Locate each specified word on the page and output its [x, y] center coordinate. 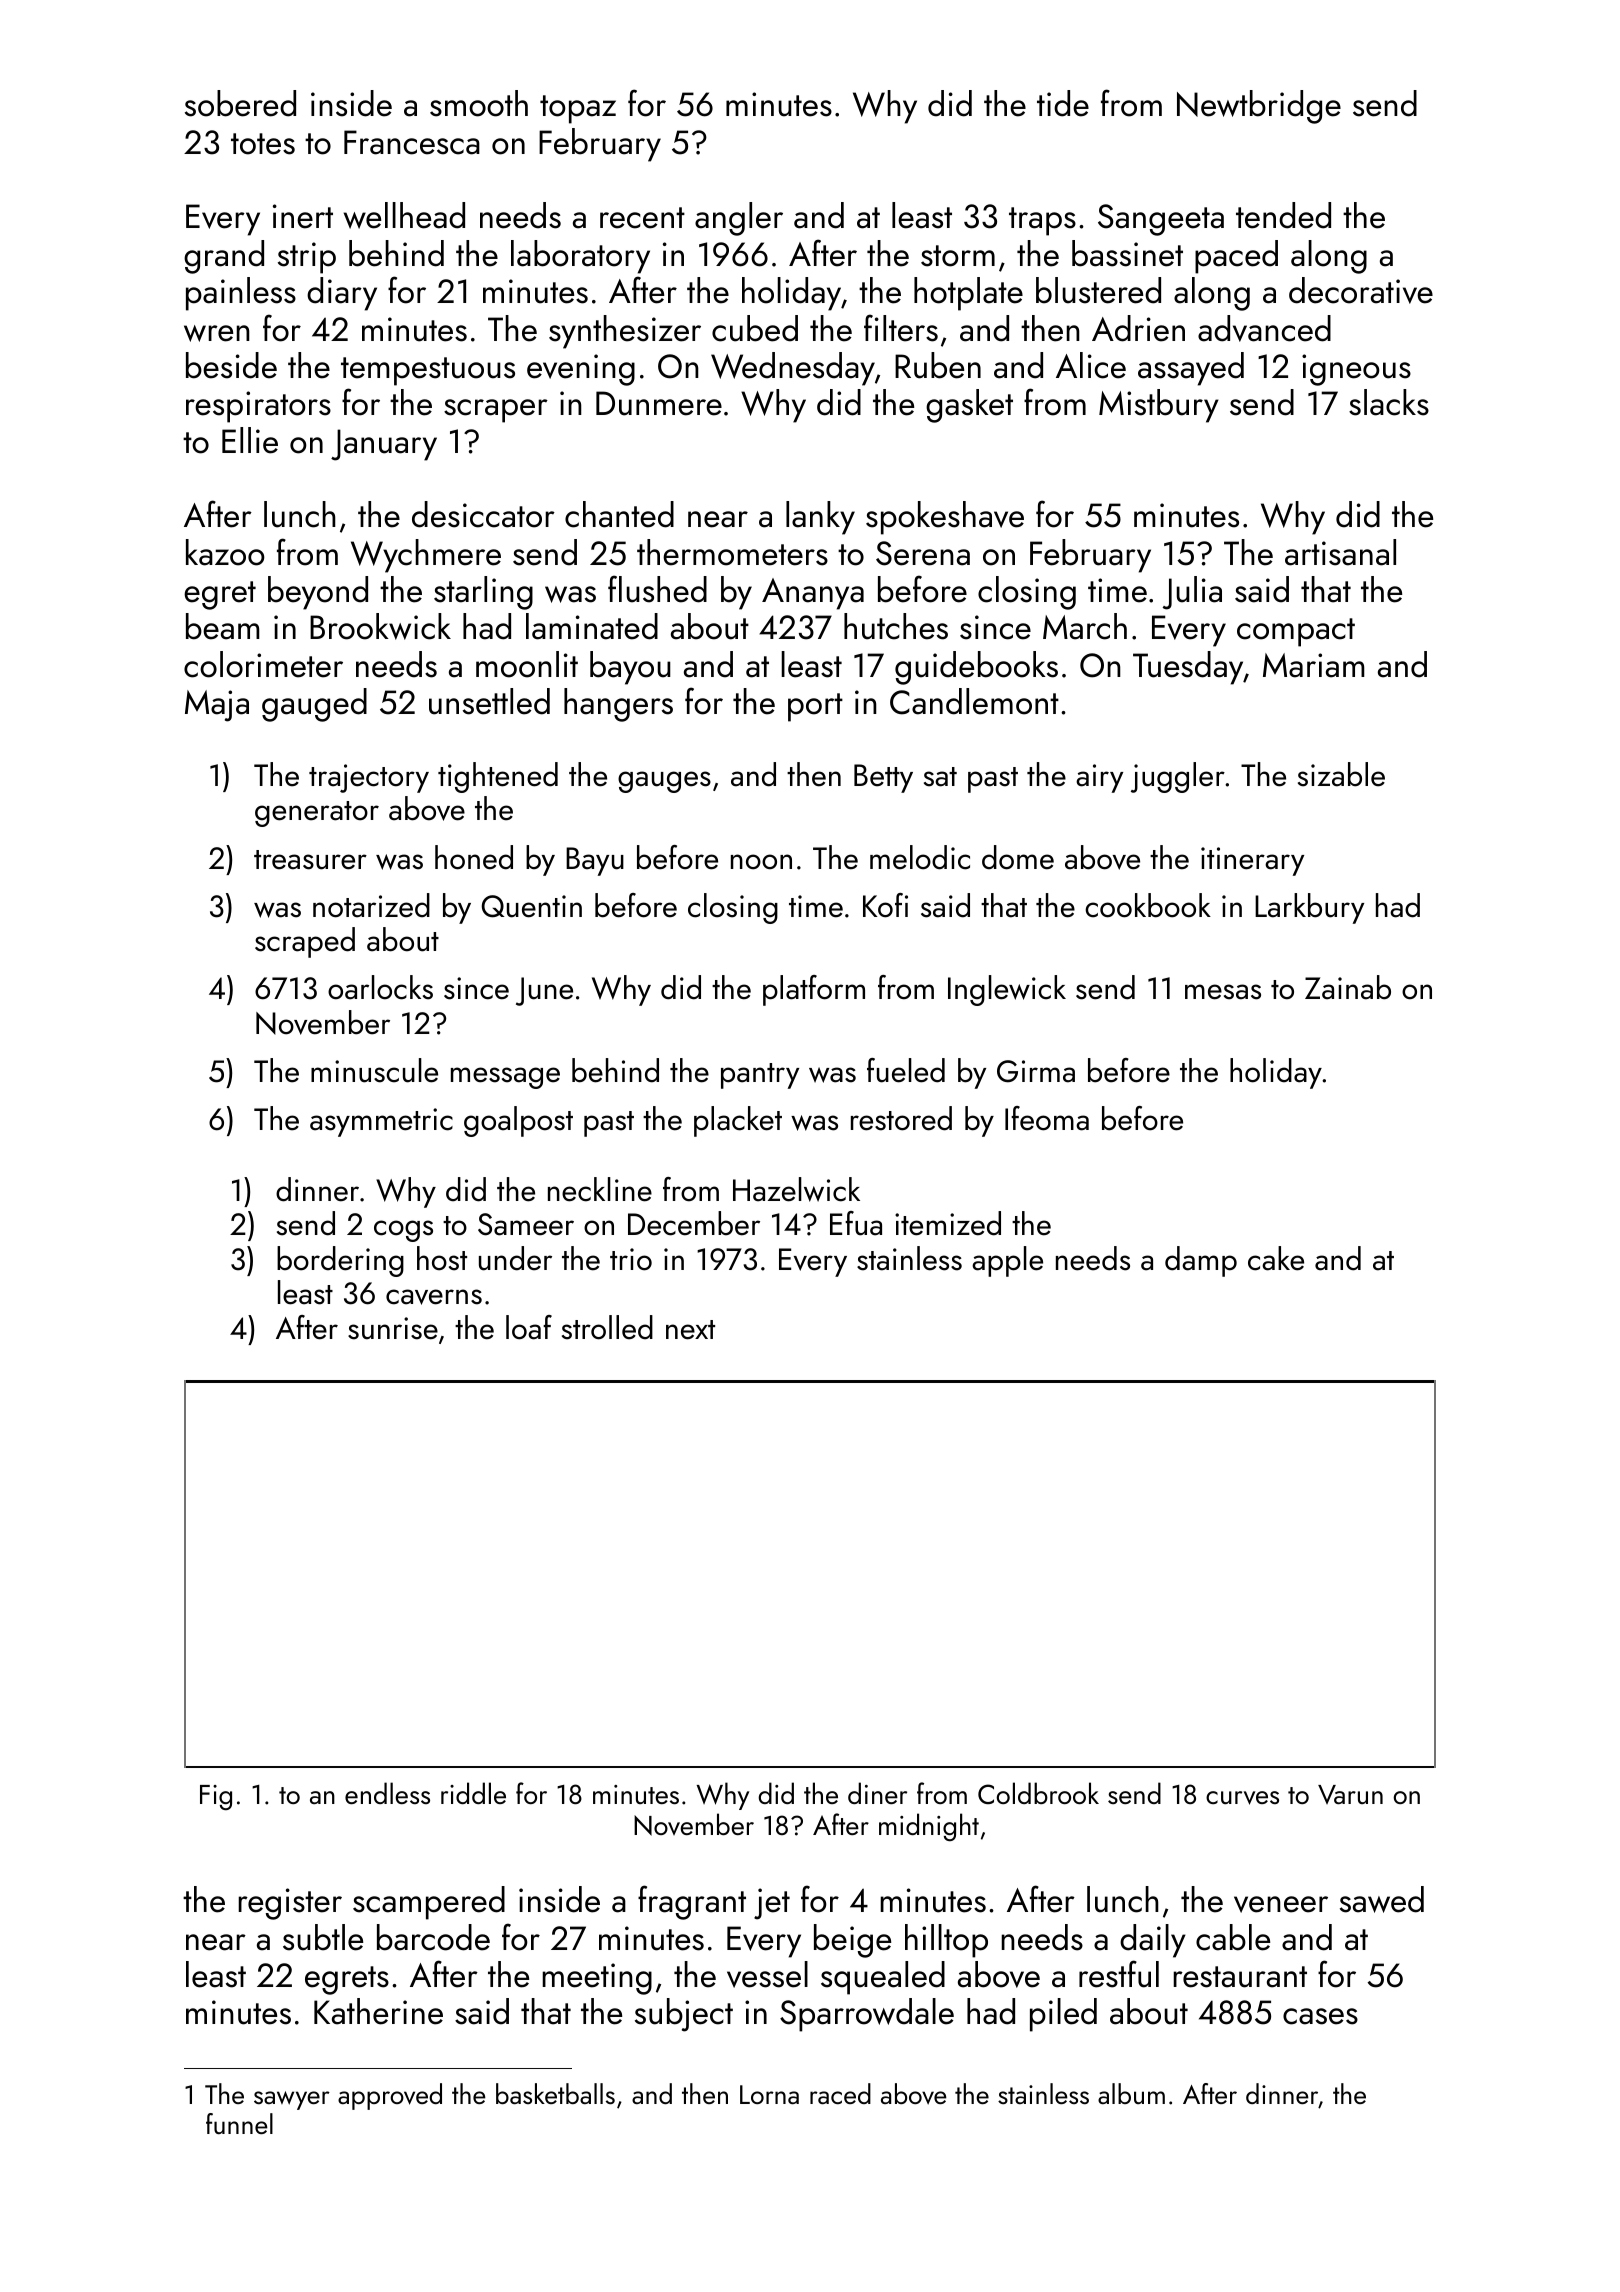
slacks [1389, 402]
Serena [923, 553]
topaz [578, 109]
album [1131, 2093]
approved [390, 2096]
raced [840, 2093]
